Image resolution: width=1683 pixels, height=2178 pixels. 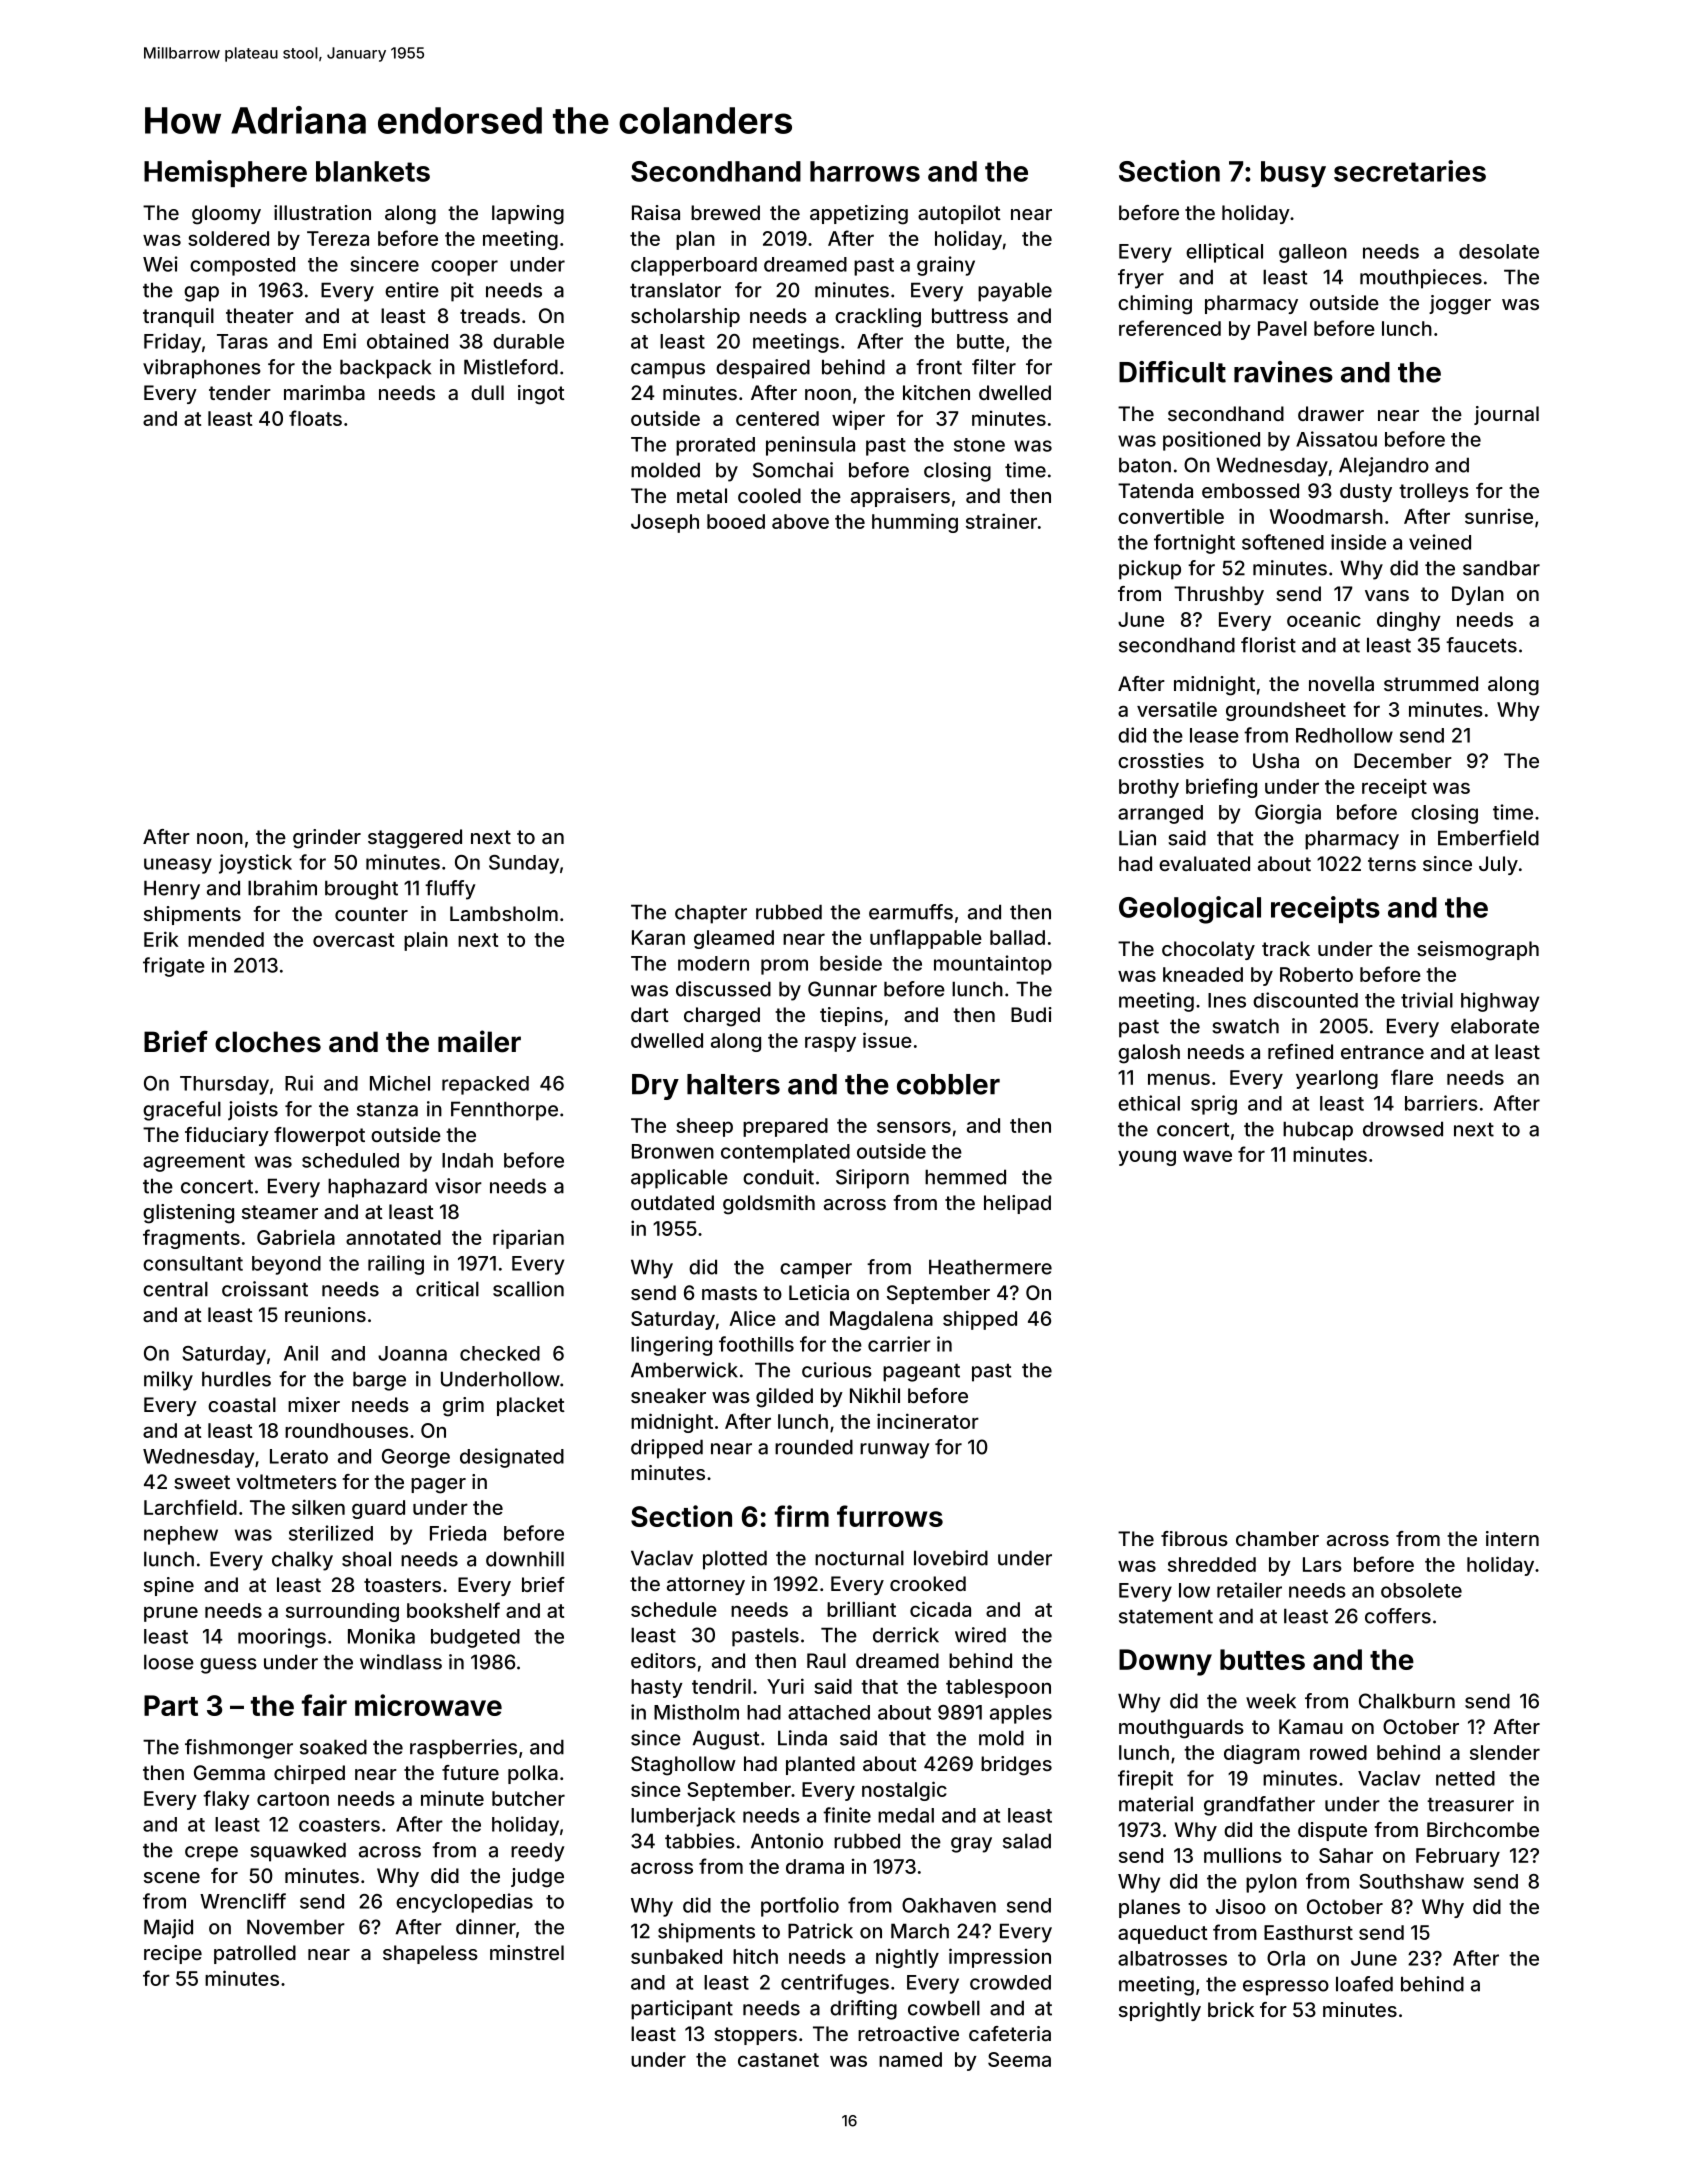 What do you see at coordinates (407, 341) in the screenshot?
I see `obtained` at bounding box center [407, 341].
